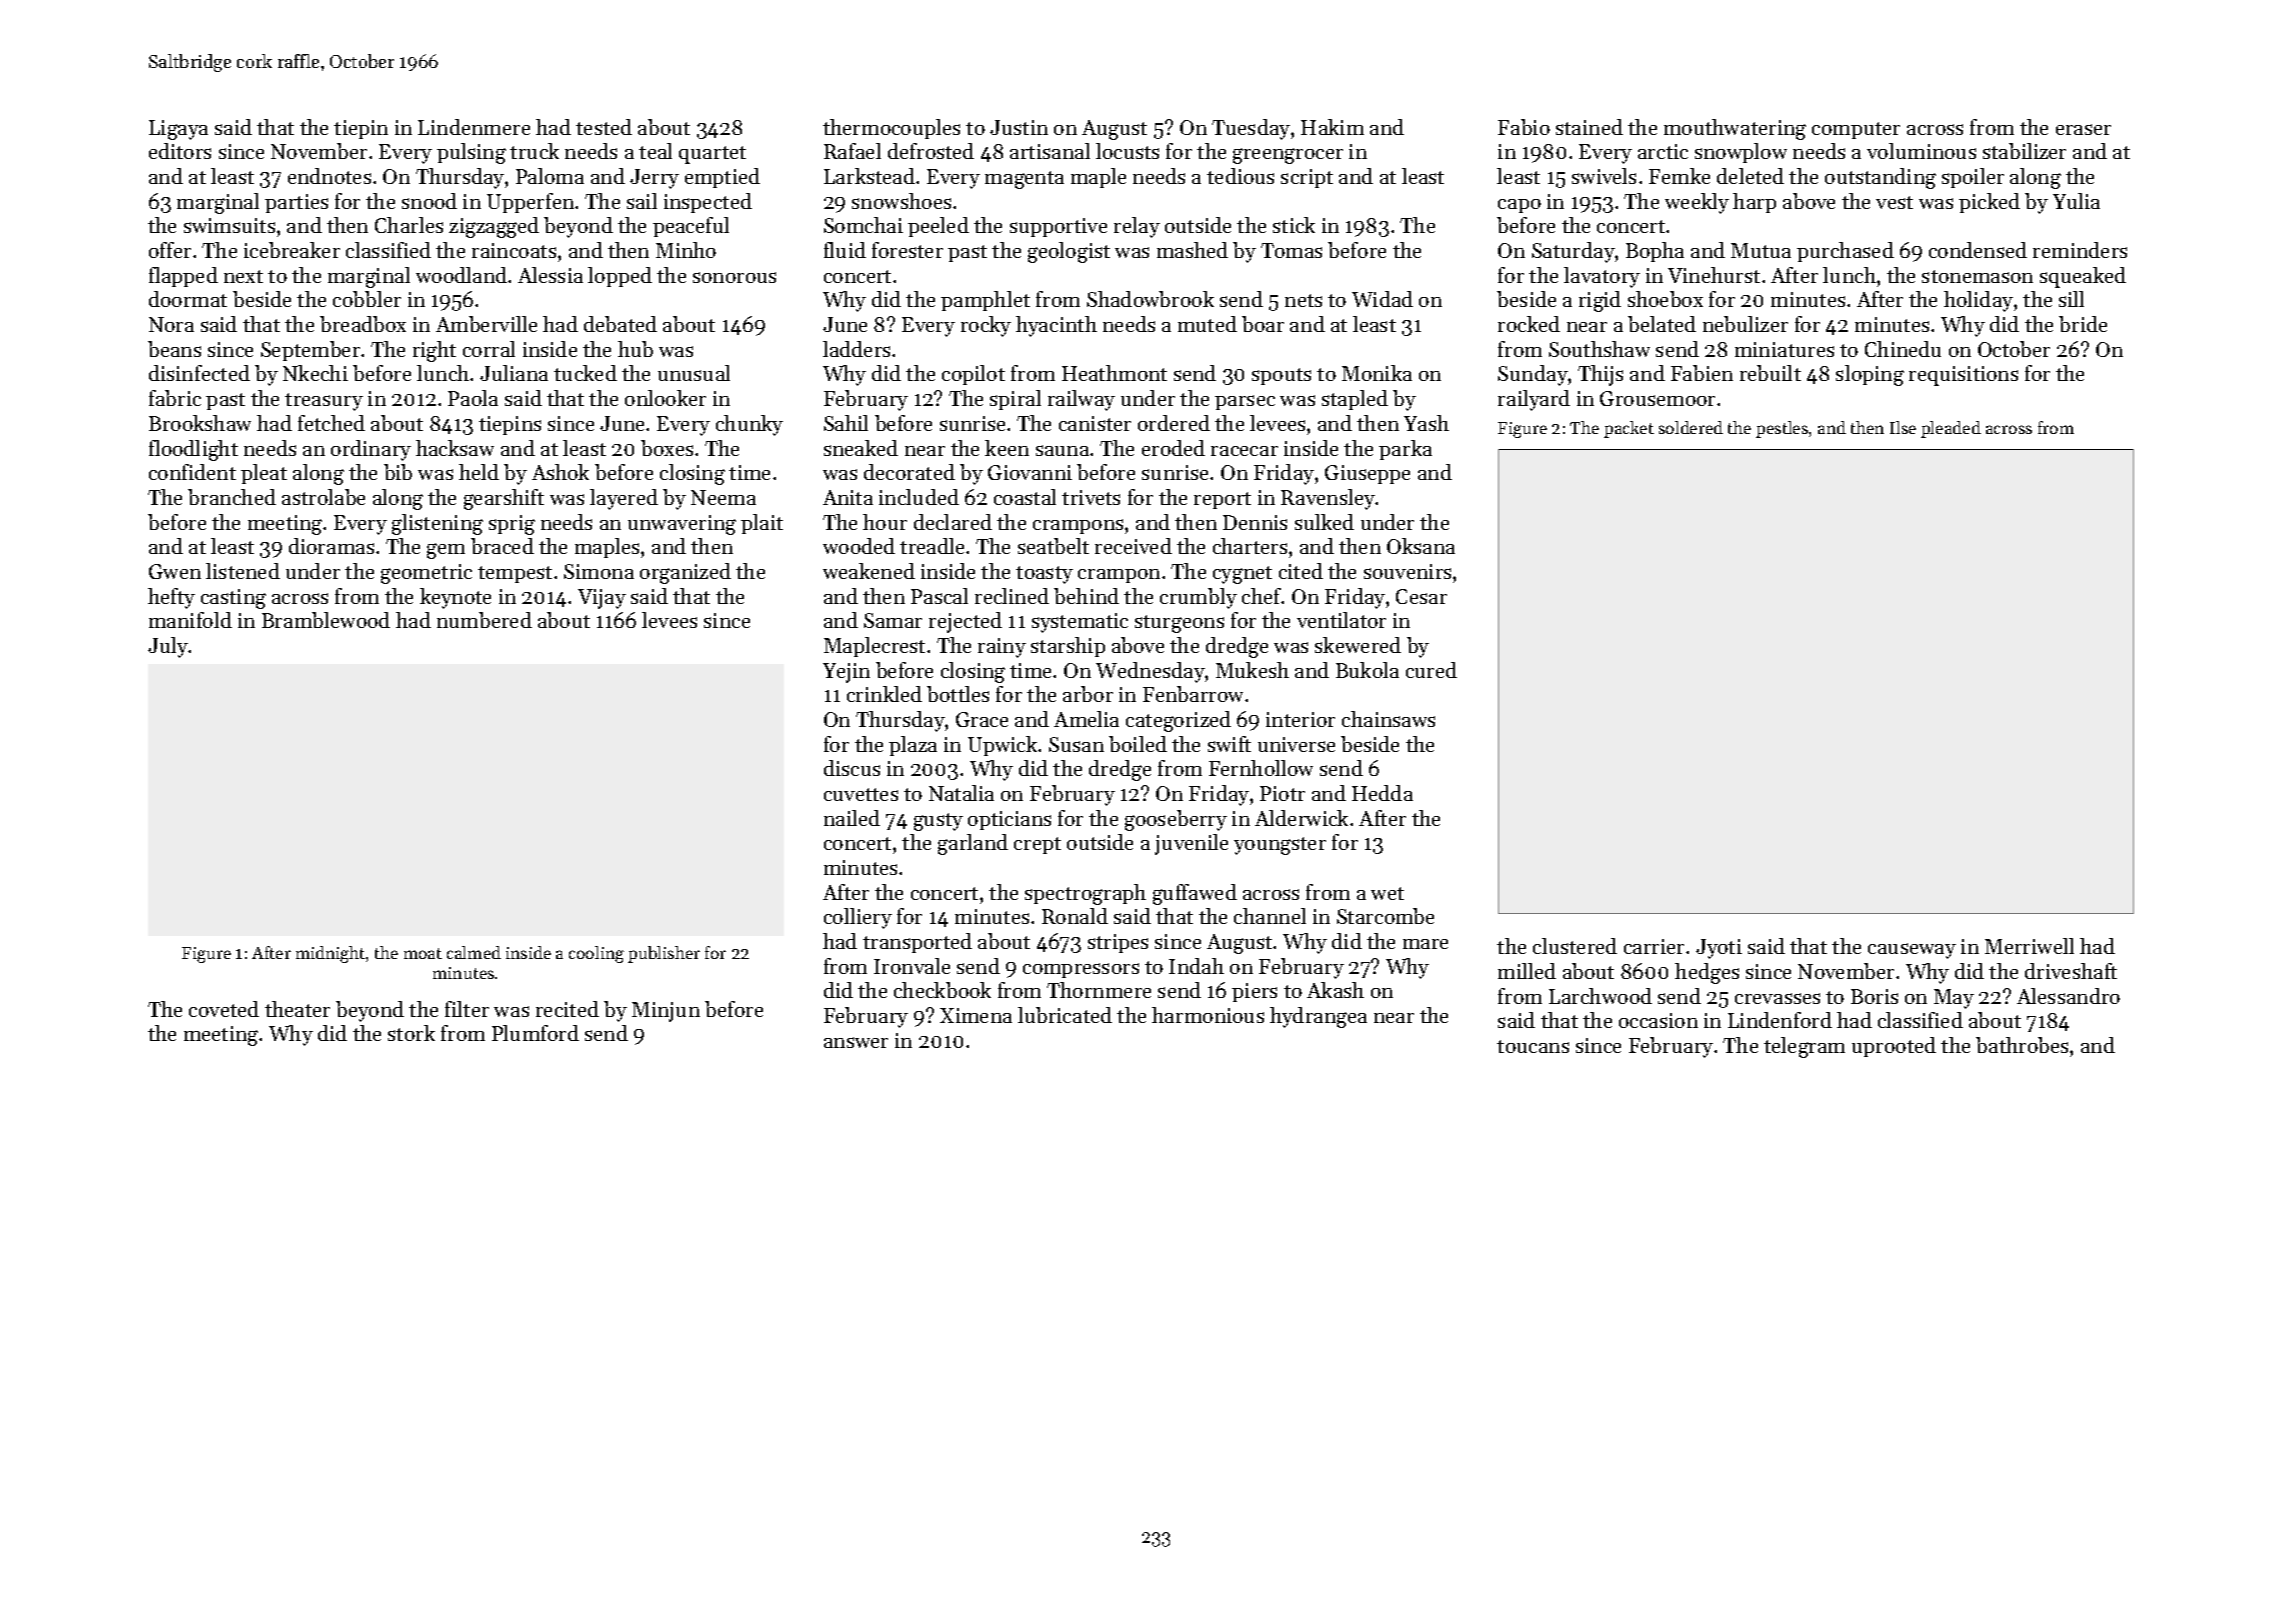 The height and width of the screenshot is (1614, 2282). What do you see at coordinates (861, 448) in the screenshot?
I see `sneaked` at bounding box center [861, 448].
